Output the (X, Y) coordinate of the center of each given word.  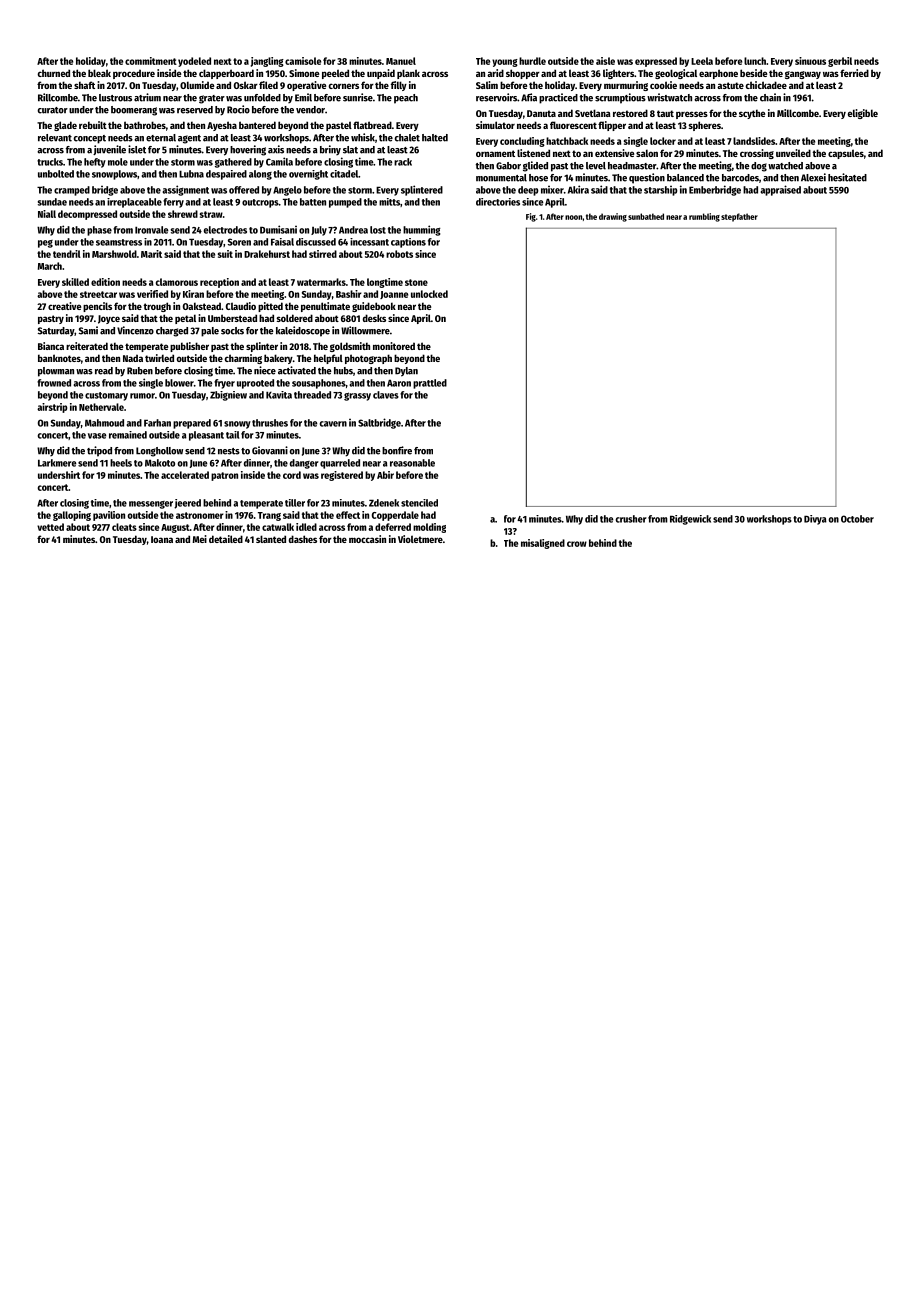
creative (64, 306)
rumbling (704, 217)
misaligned (543, 544)
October (857, 519)
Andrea (353, 230)
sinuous (810, 61)
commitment (151, 61)
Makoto (160, 463)
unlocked (429, 294)
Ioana (162, 539)
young (505, 63)
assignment (185, 190)
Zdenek (384, 503)
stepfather (739, 217)
